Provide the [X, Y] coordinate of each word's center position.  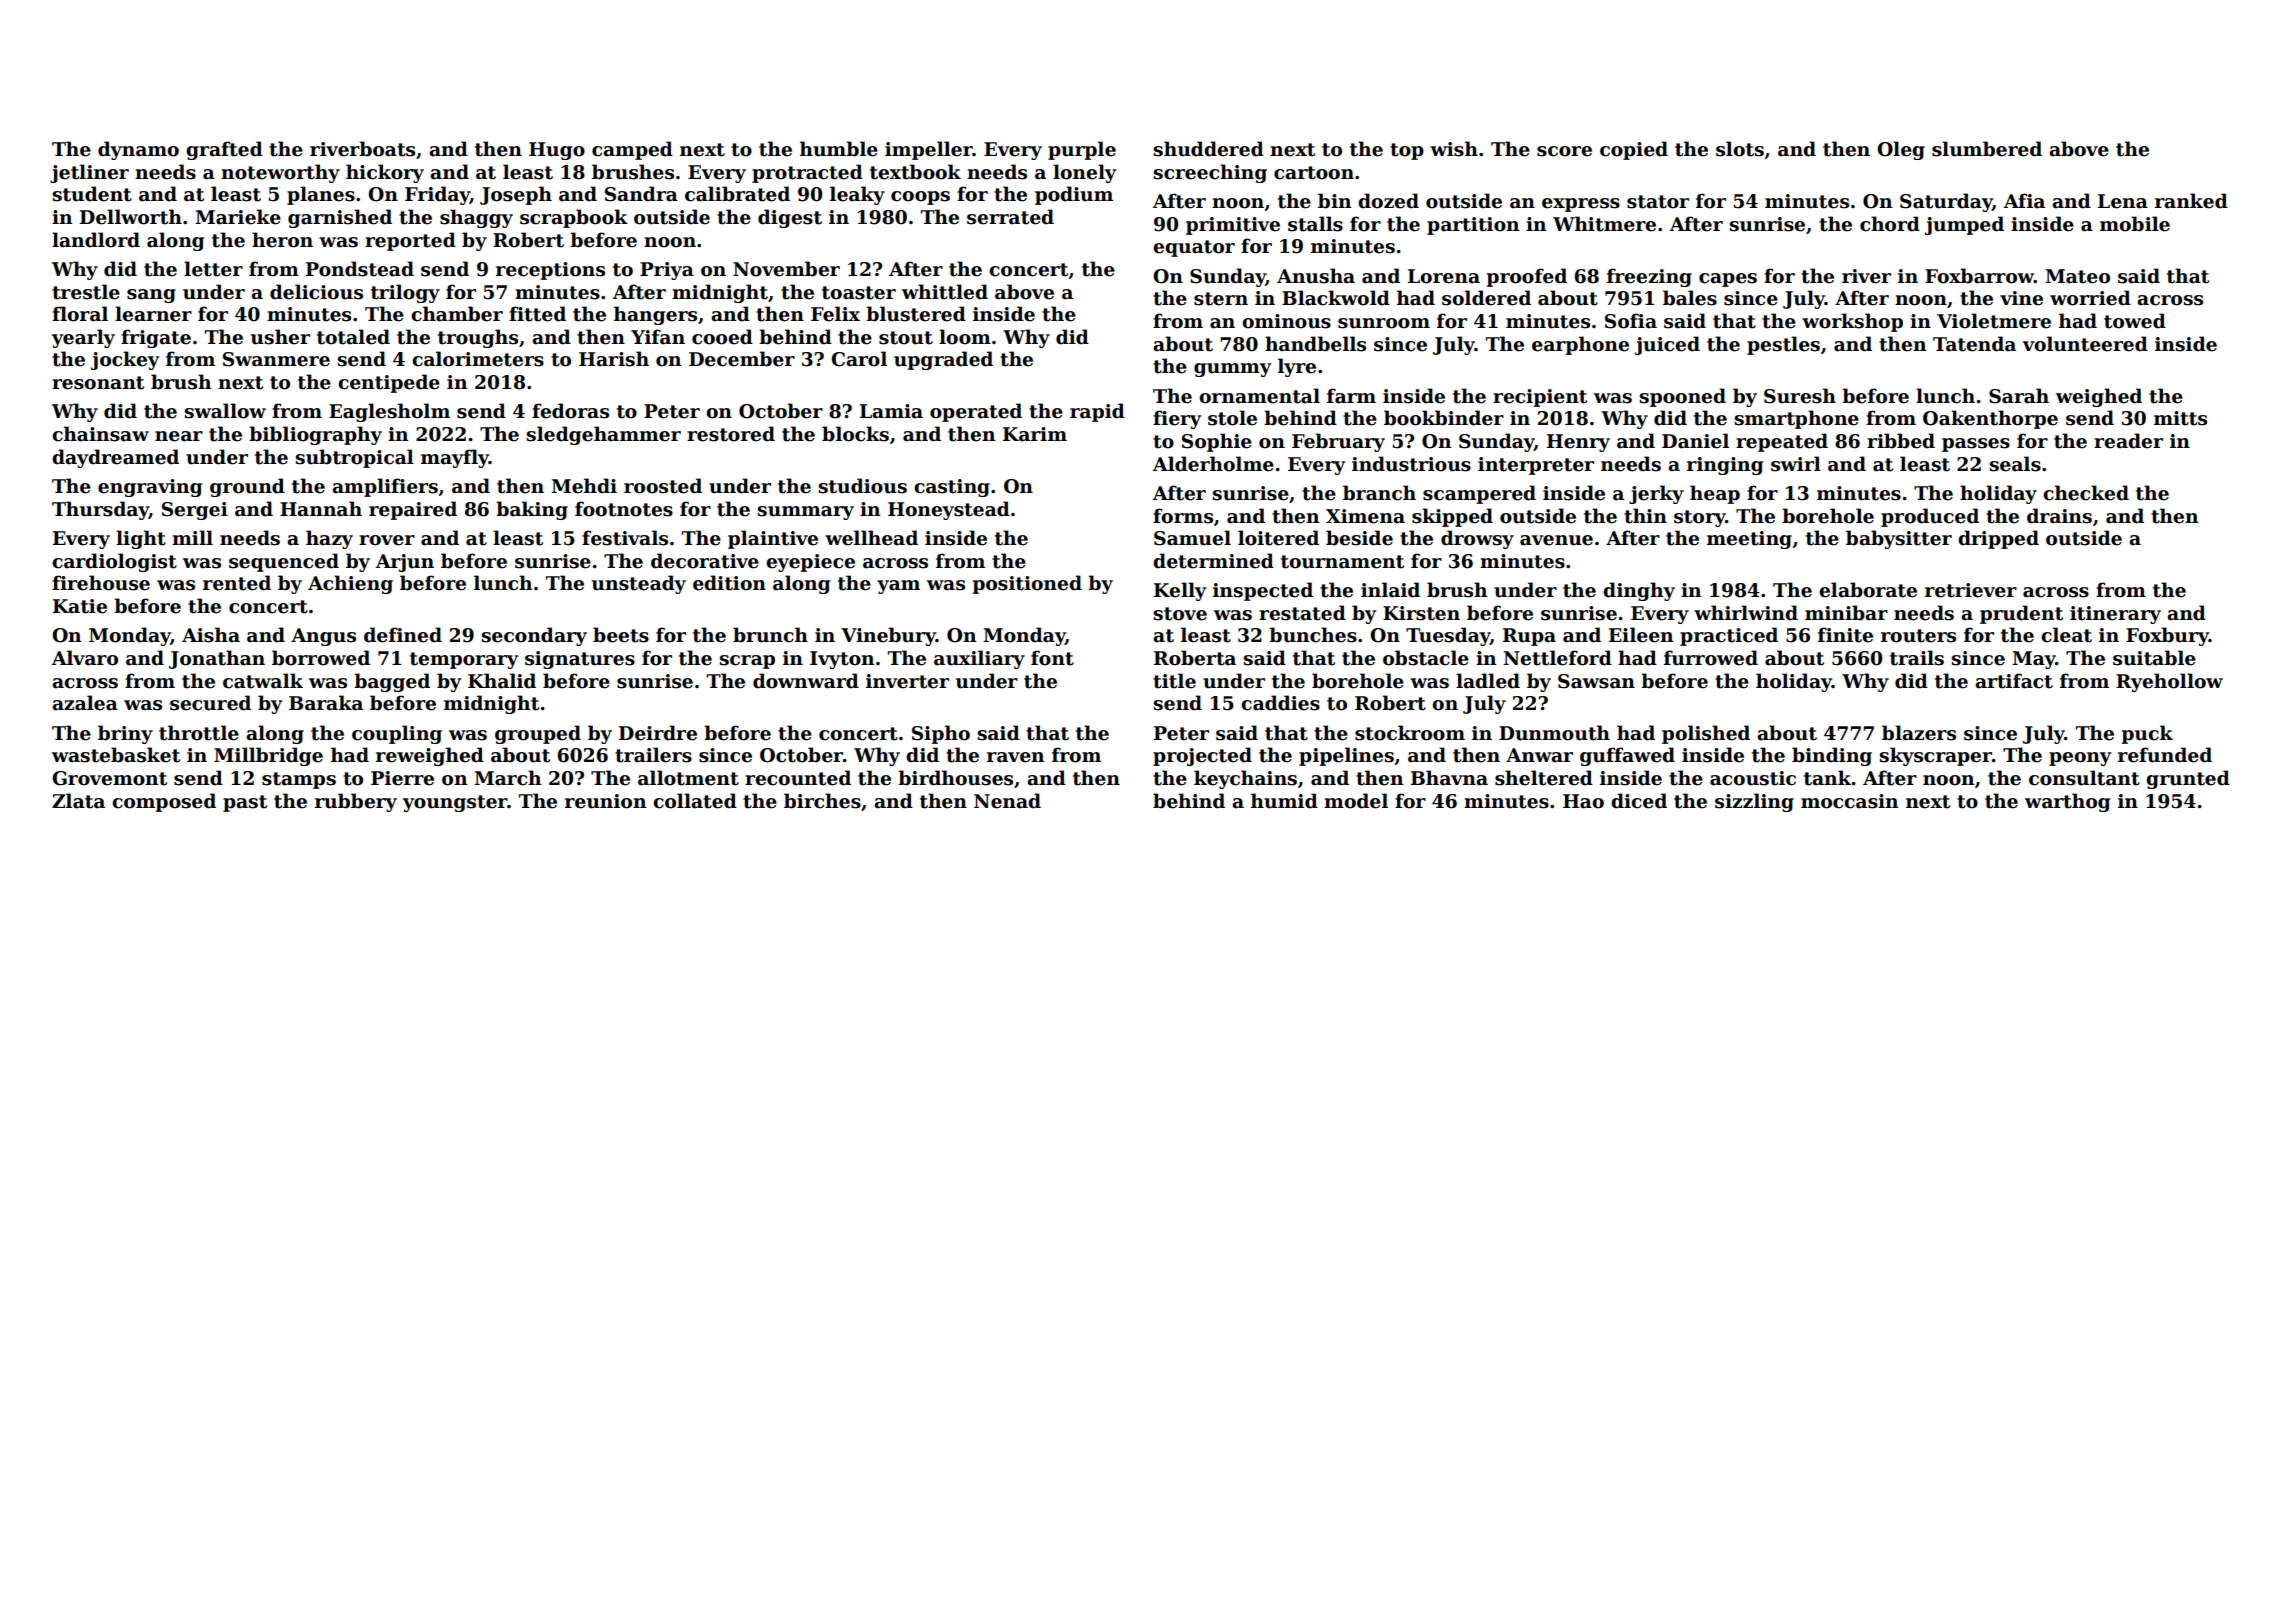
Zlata [78, 801]
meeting [1749, 540]
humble [839, 149]
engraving [150, 488]
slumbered [1987, 149]
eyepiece [810, 563]
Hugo [557, 151]
